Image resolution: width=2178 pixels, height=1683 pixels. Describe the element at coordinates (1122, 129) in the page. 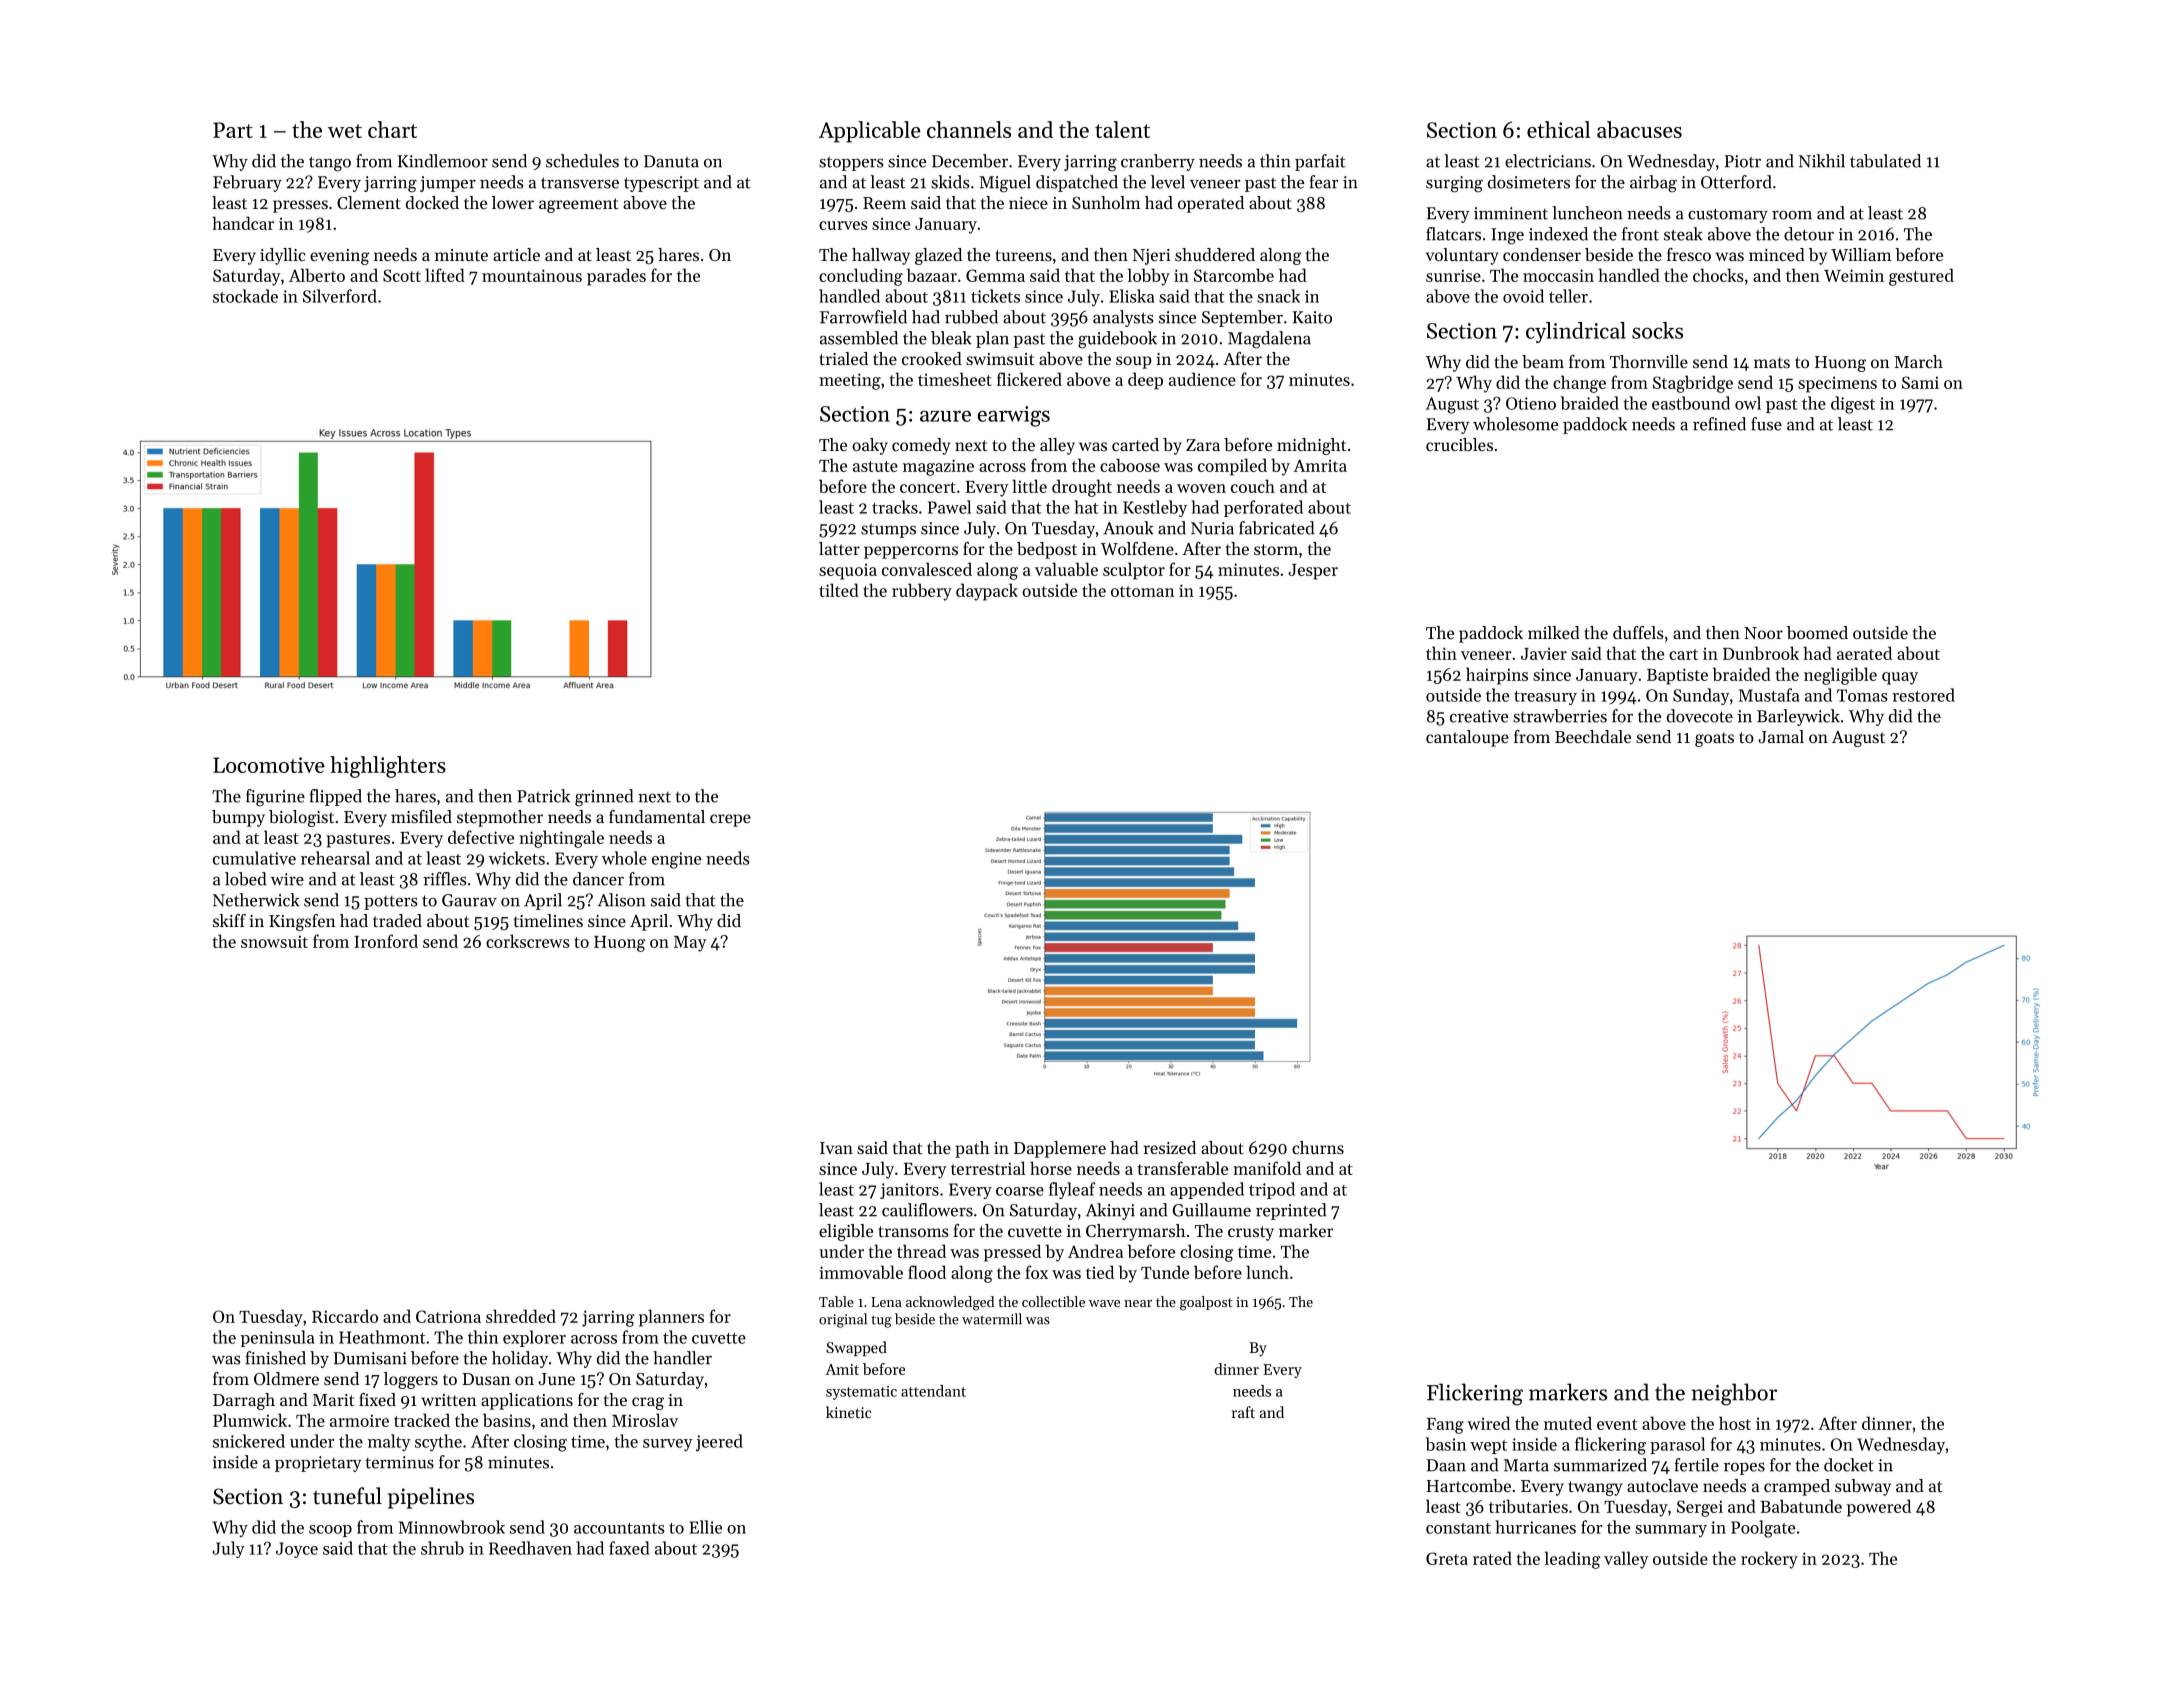

I see `talent` at that location.
